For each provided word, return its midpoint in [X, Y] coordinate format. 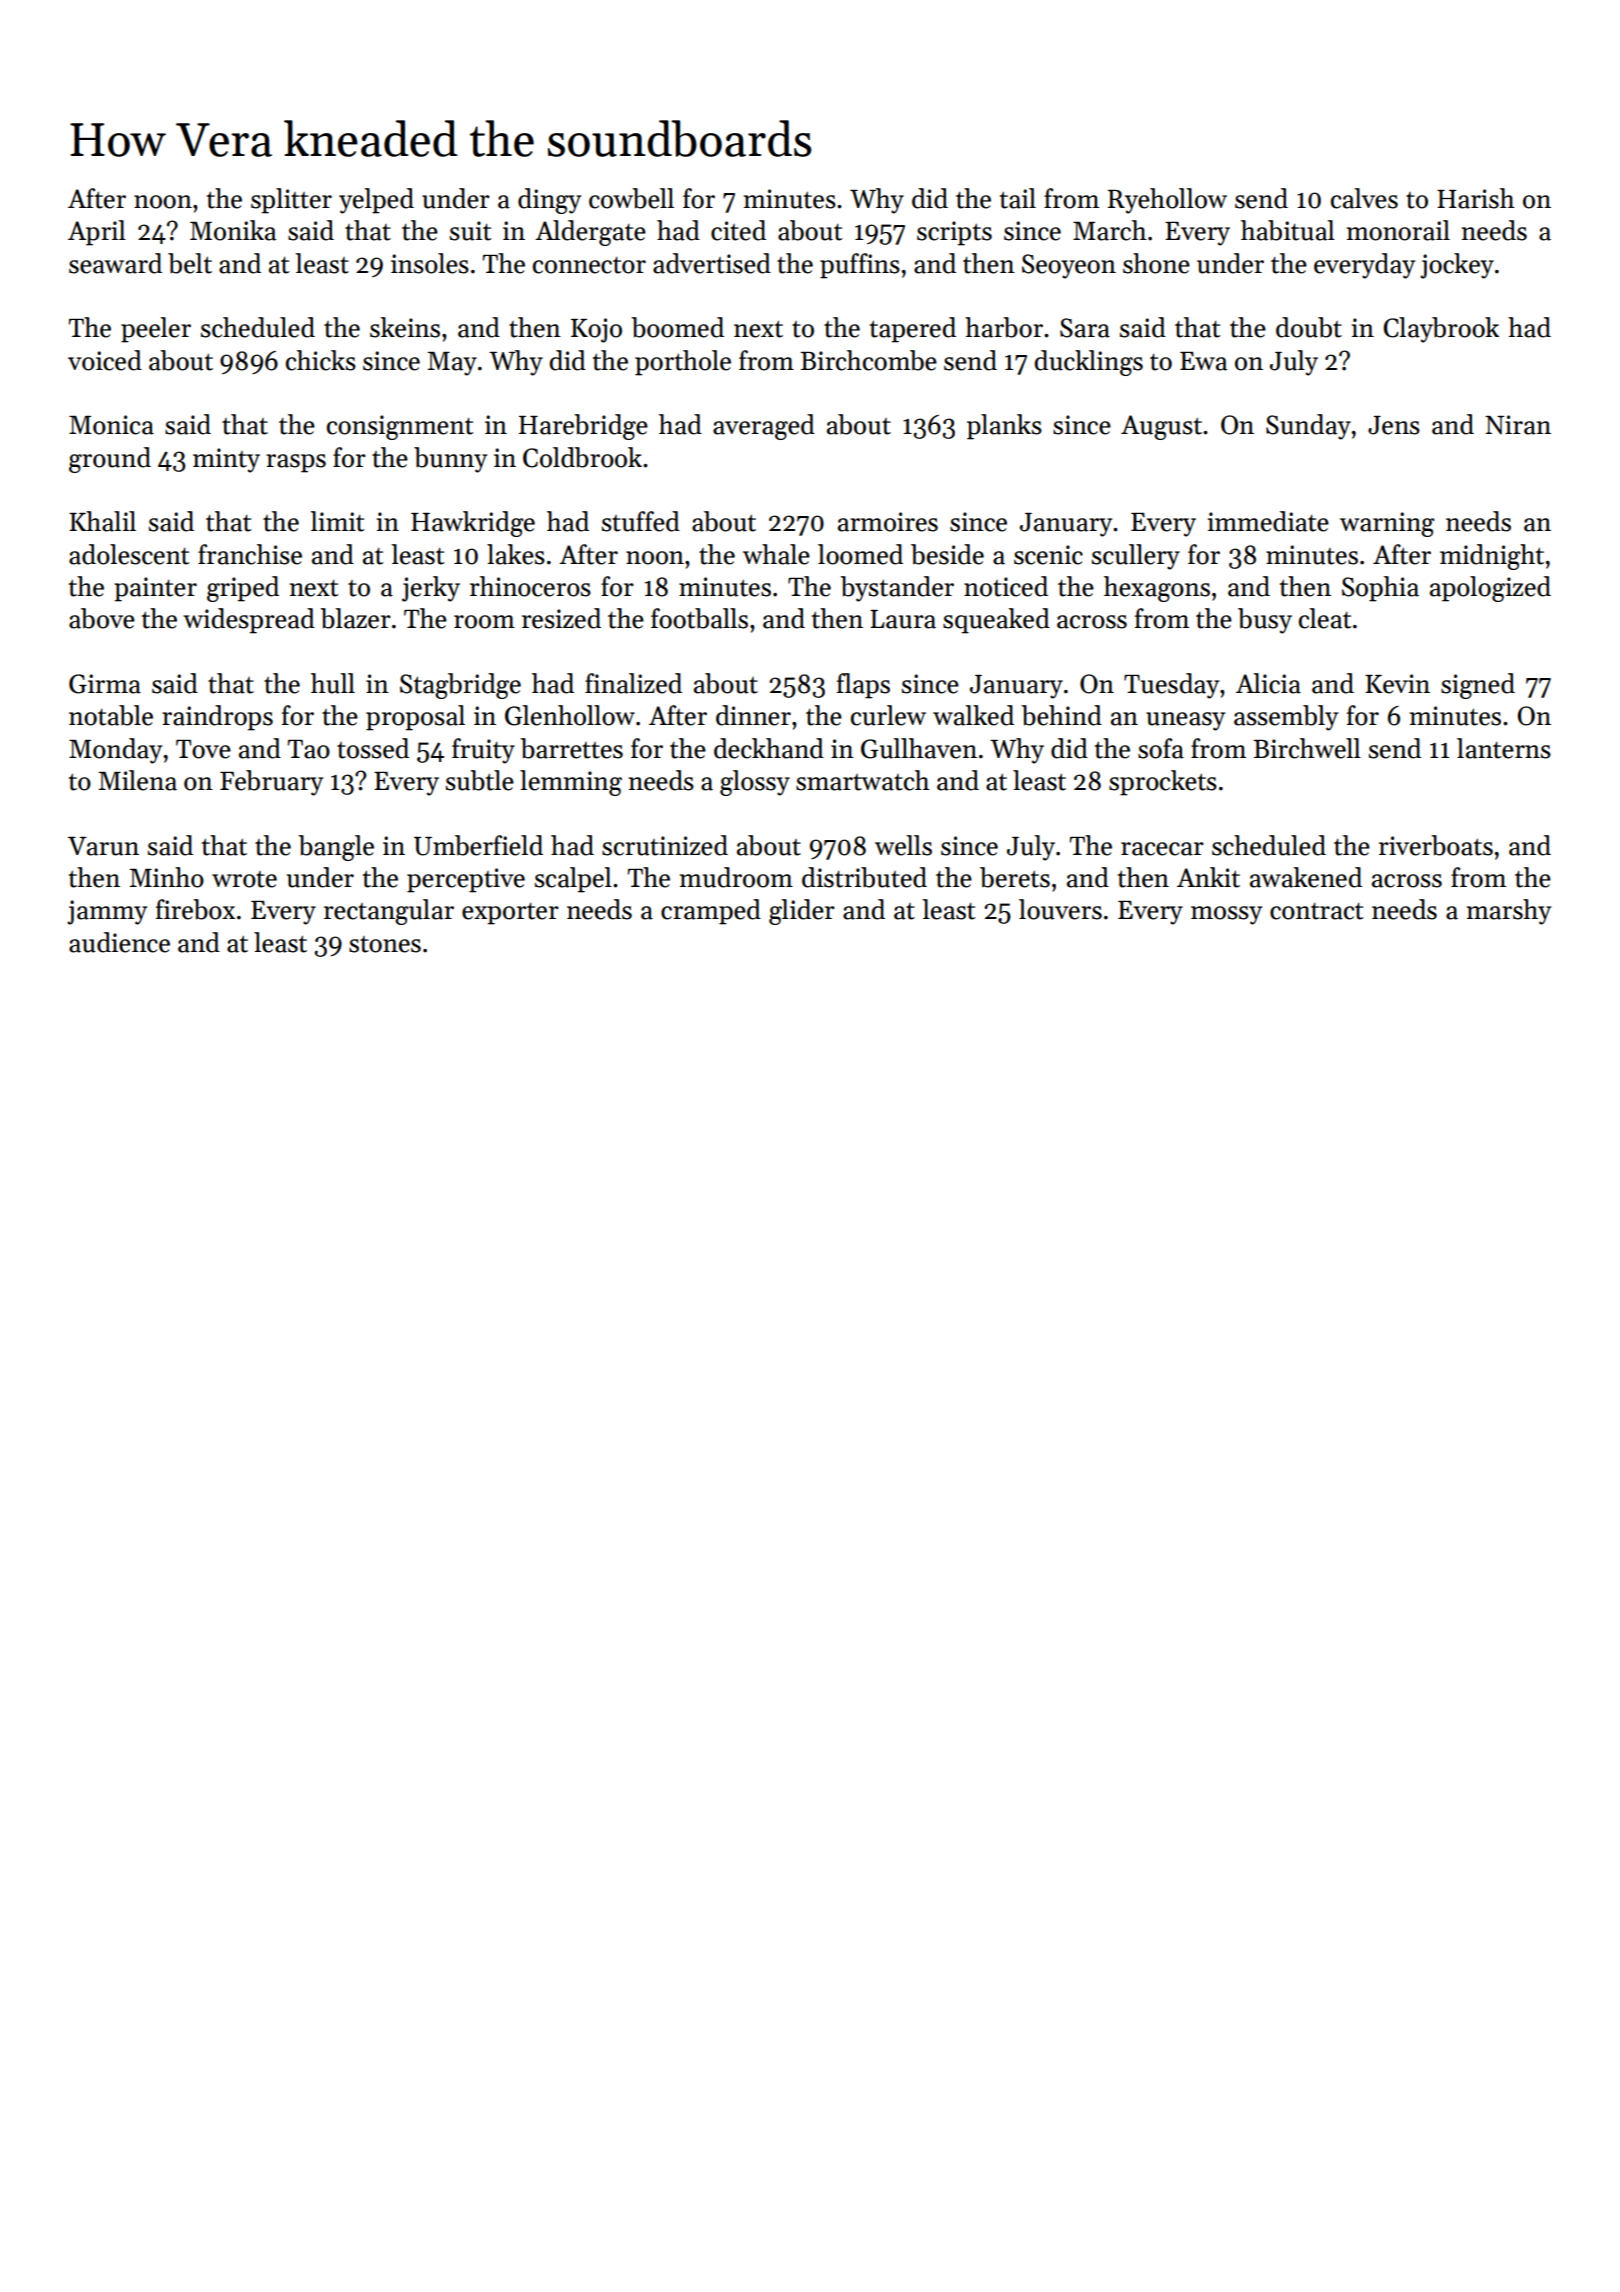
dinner [753, 715]
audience [119, 942]
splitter [291, 201]
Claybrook [1441, 330]
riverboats [1436, 845]
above [102, 618]
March [1110, 230]
